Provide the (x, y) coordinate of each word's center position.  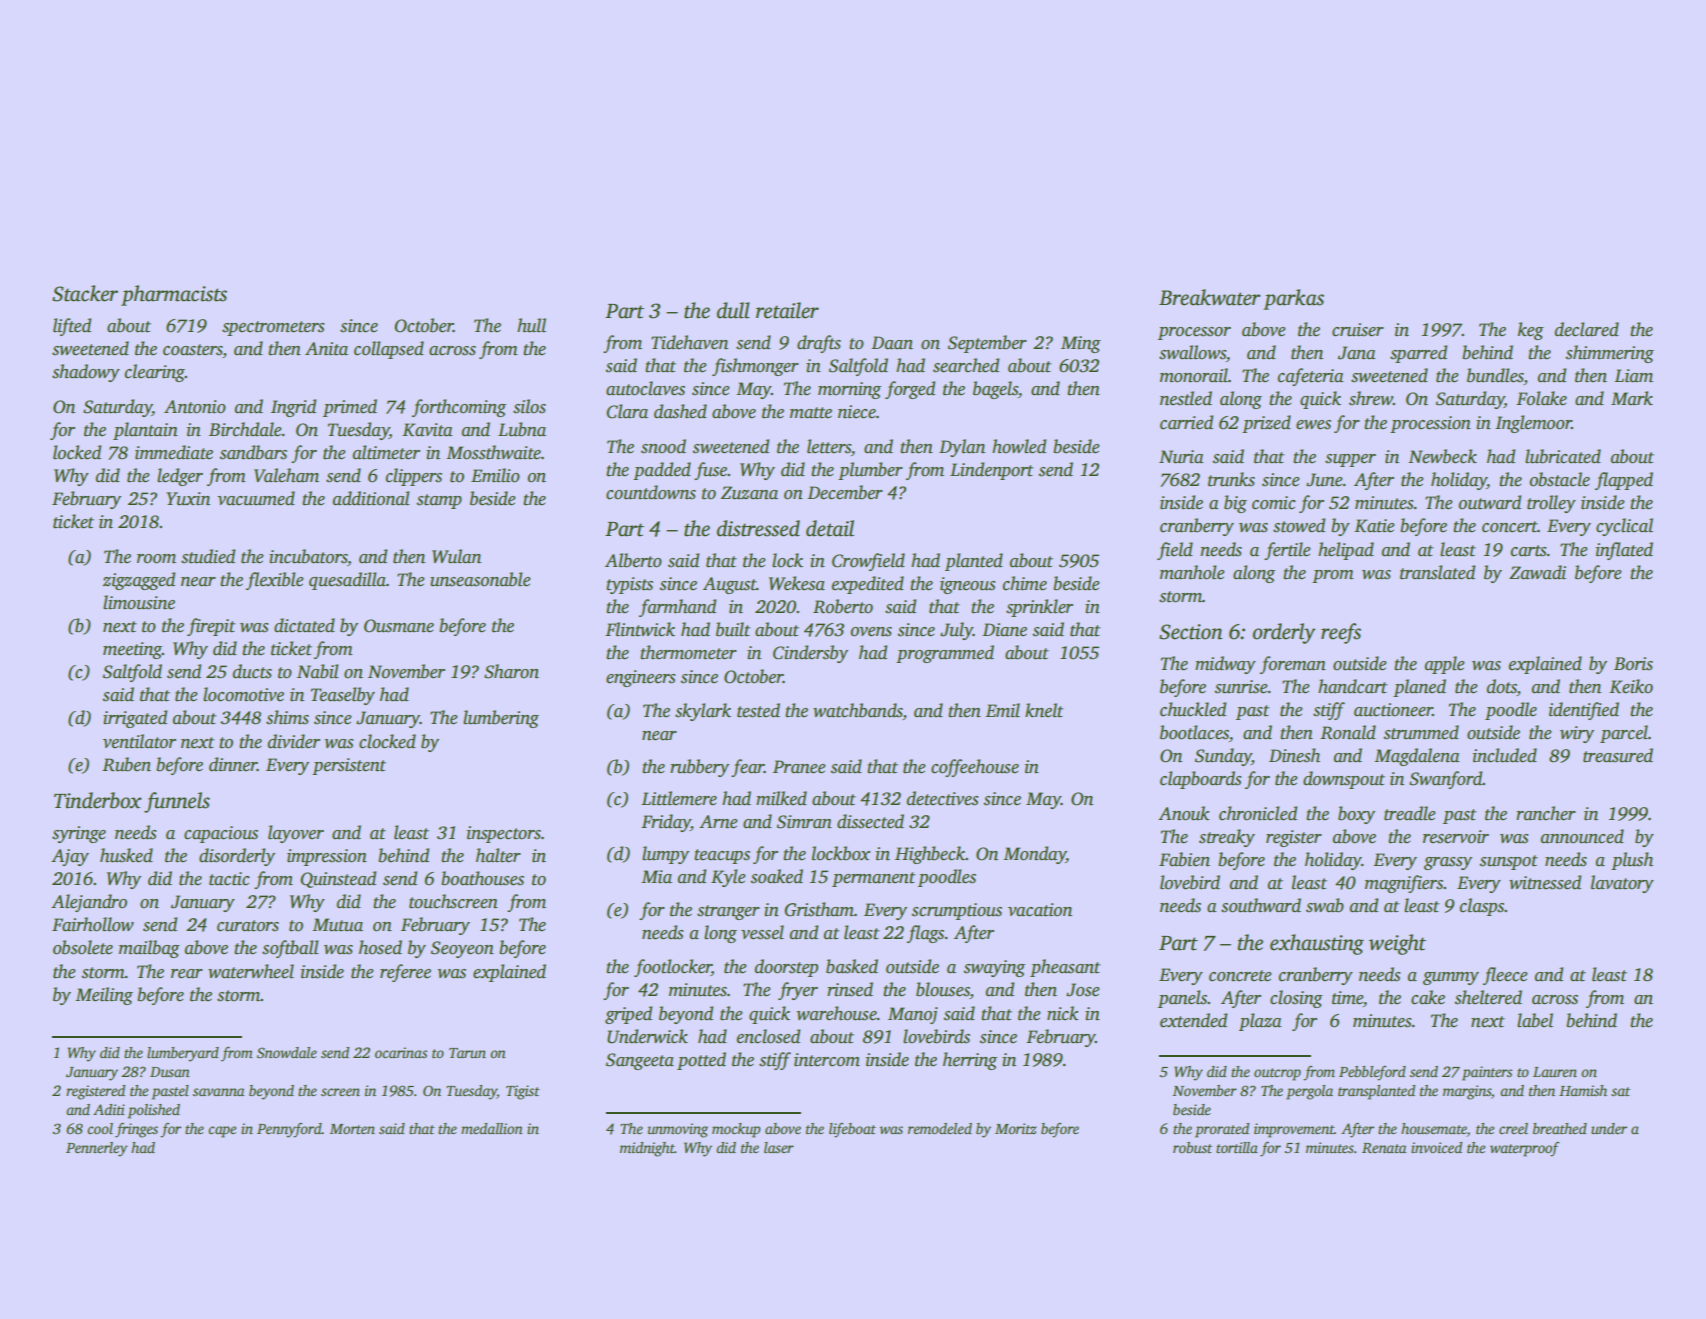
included (1505, 755)
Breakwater (1209, 297)
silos (529, 406)
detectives (942, 798)
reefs (1341, 633)
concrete (1240, 976)
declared (1587, 329)
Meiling (104, 996)
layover (296, 834)
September (987, 344)
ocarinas (401, 1052)
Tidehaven (689, 342)
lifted (72, 327)
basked (852, 966)
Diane (1004, 630)
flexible (274, 581)
